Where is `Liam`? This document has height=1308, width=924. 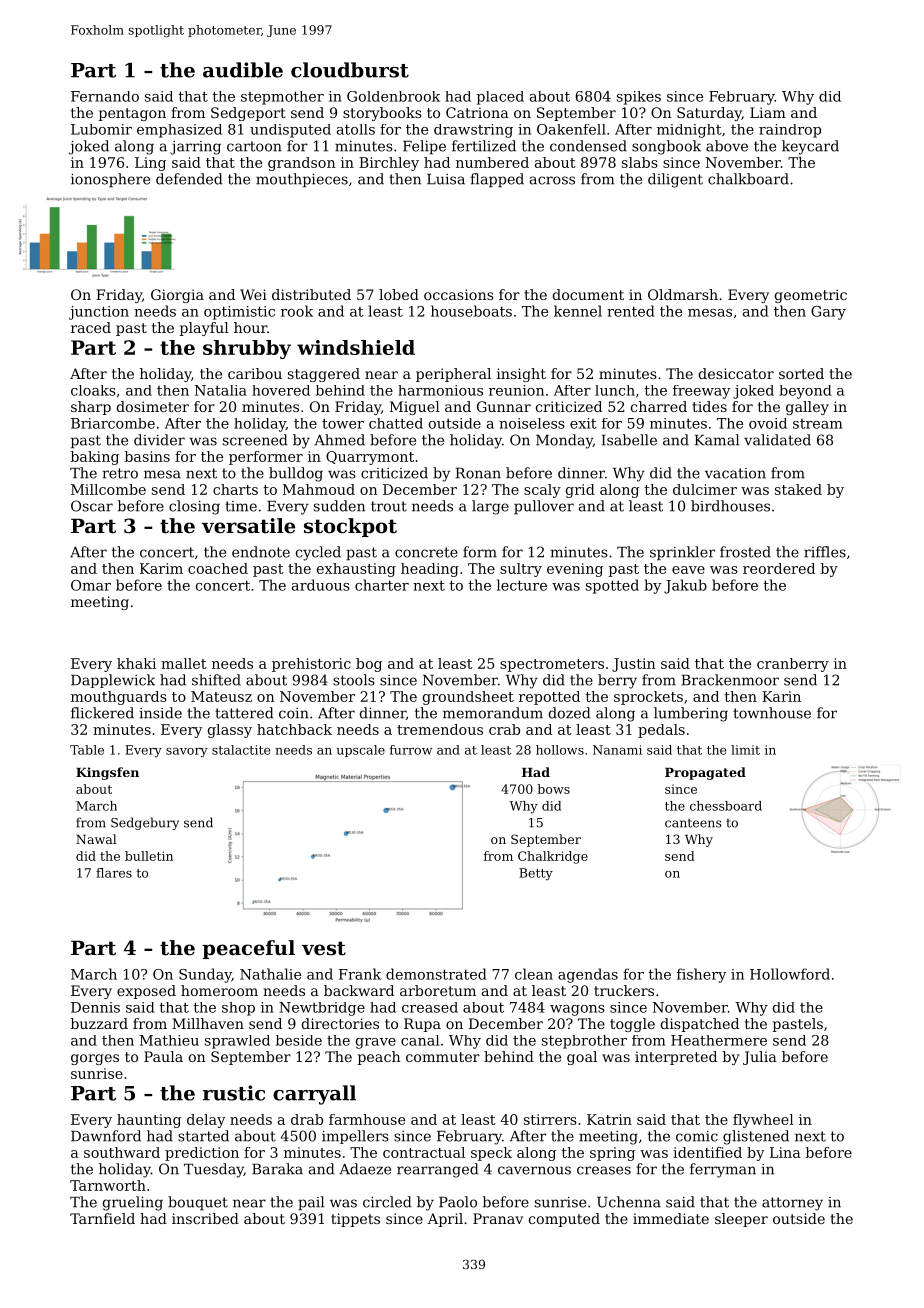
Liam is located at coordinates (768, 112).
